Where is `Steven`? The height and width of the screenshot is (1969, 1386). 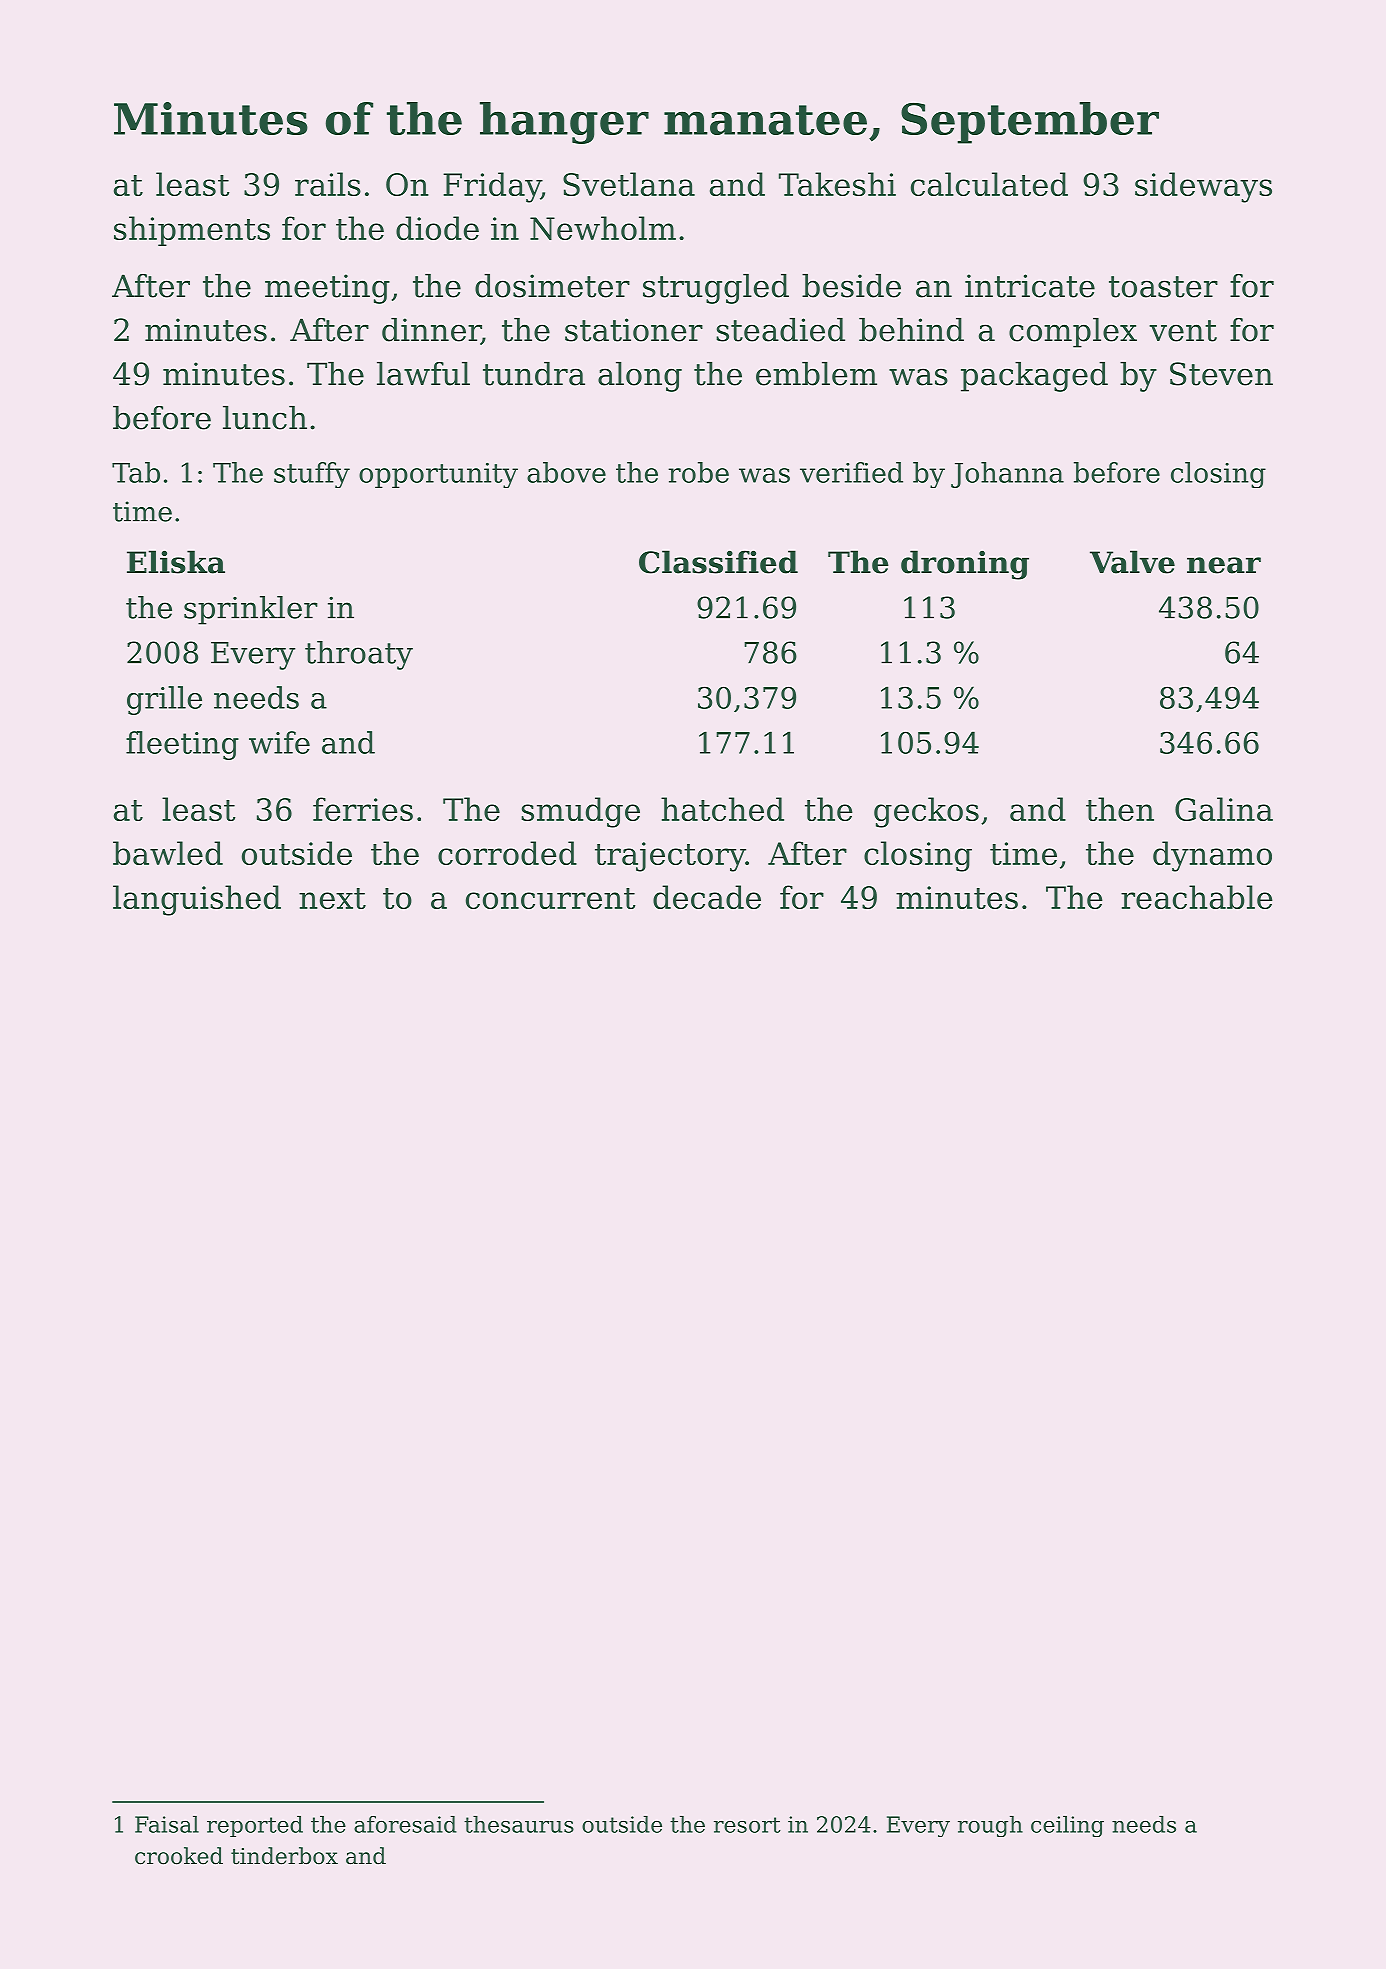
Steven is located at coordinates (1221, 374).
